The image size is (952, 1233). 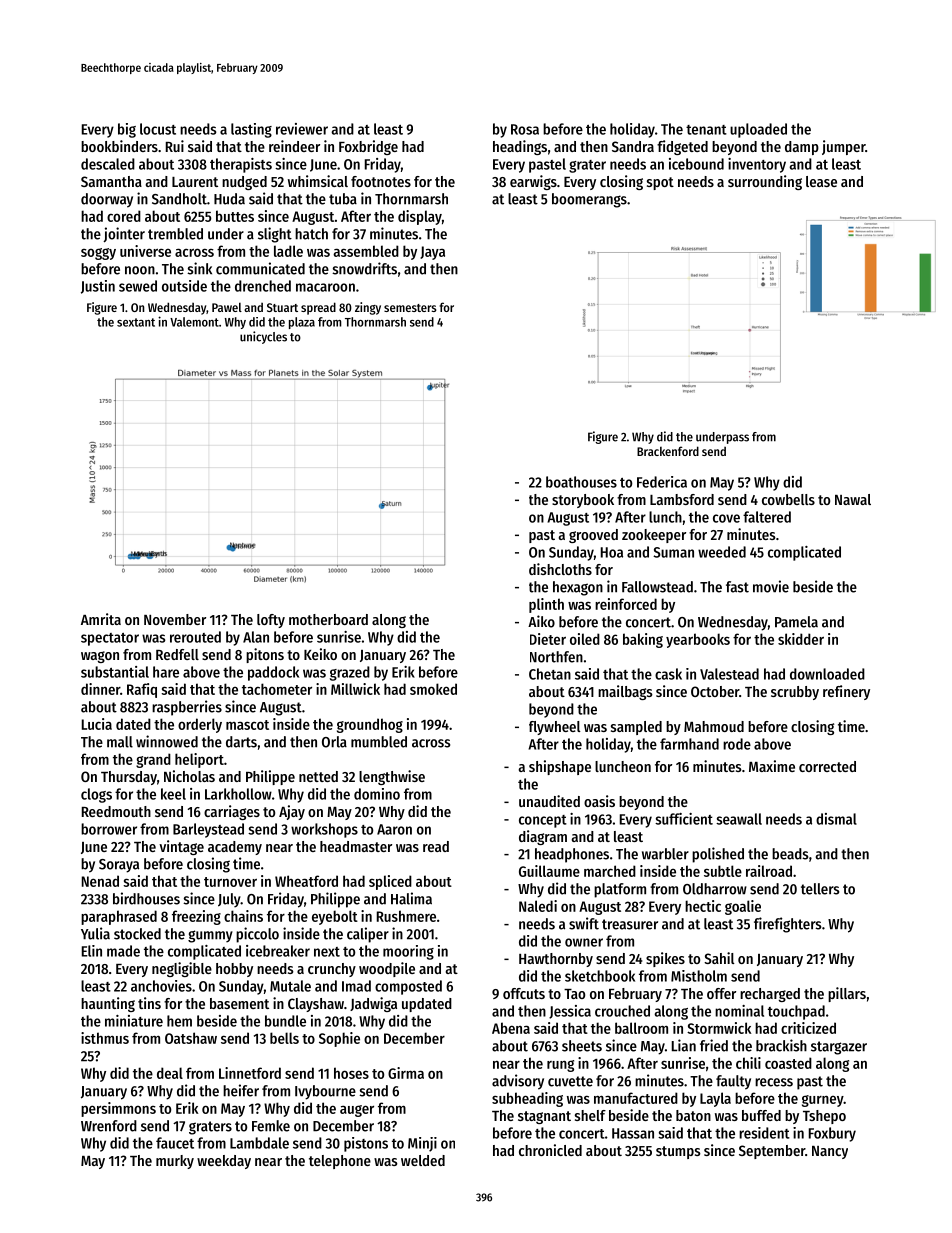 I want to click on Aiko, so click(x=541, y=621).
